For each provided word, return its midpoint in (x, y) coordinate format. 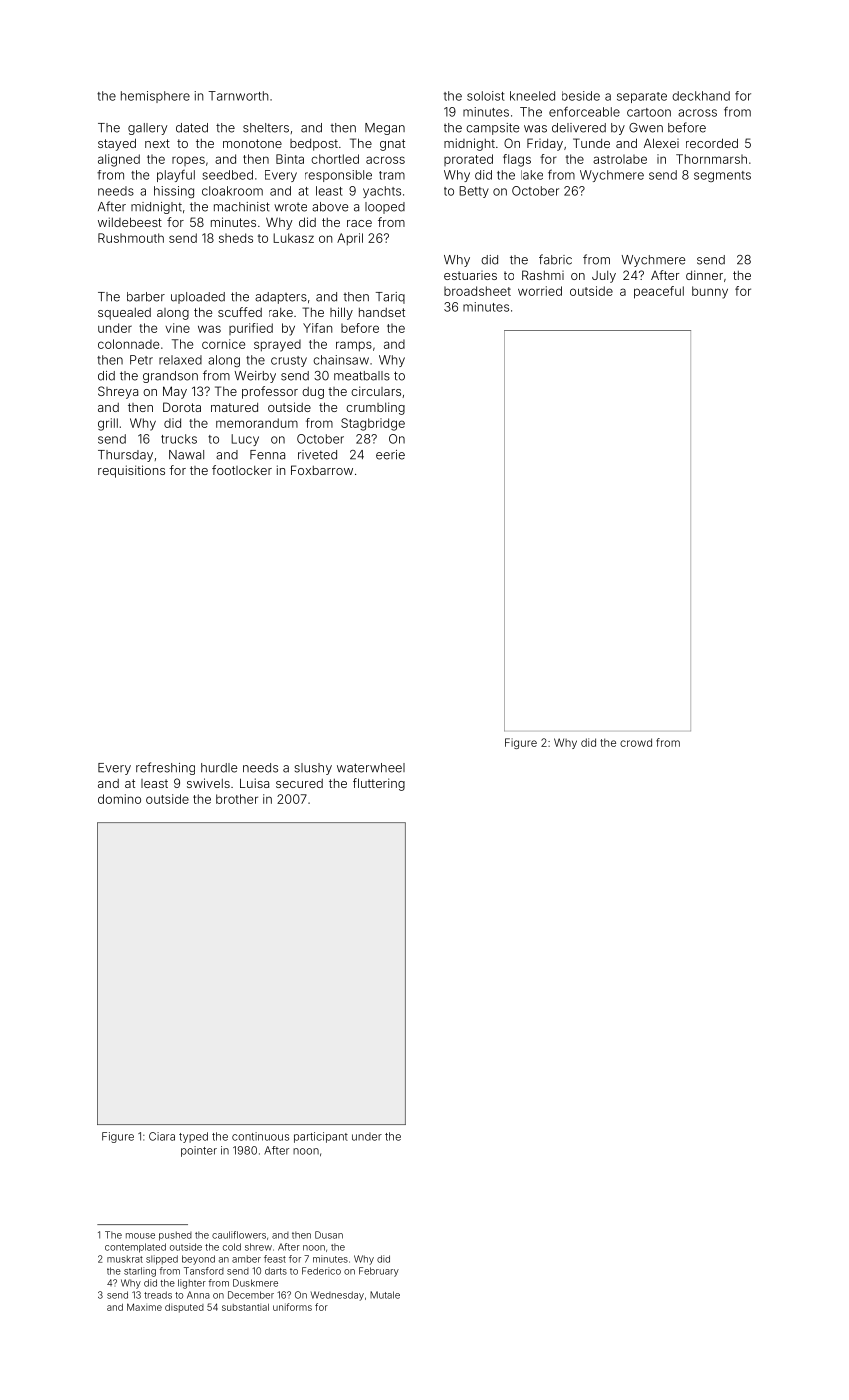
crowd (636, 742)
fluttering (379, 784)
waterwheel (371, 768)
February (379, 1272)
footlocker (242, 470)
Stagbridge (373, 424)
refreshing (165, 768)
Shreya (118, 392)
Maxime (144, 1307)
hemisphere (155, 97)
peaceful (659, 292)
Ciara (162, 1136)
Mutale (385, 1295)
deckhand (701, 96)
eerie (390, 455)
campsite (493, 129)
